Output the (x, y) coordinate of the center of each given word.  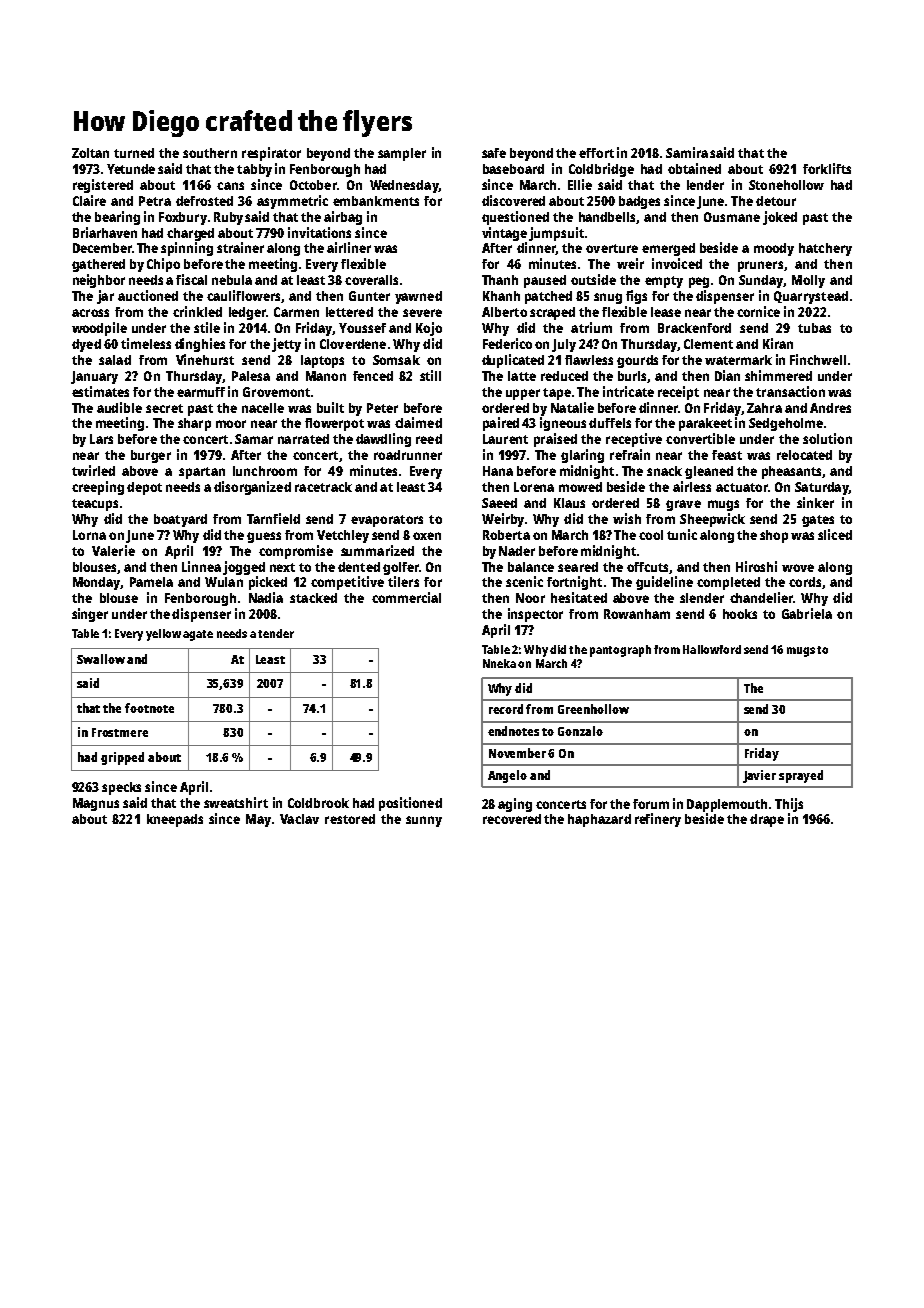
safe (494, 153)
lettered (349, 312)
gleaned (709, 472)
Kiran (778, 343)
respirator (271, 154)
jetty (286, 345)
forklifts (827, 168)
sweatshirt (236, 802)
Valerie (113, 550)
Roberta (506, 535)
